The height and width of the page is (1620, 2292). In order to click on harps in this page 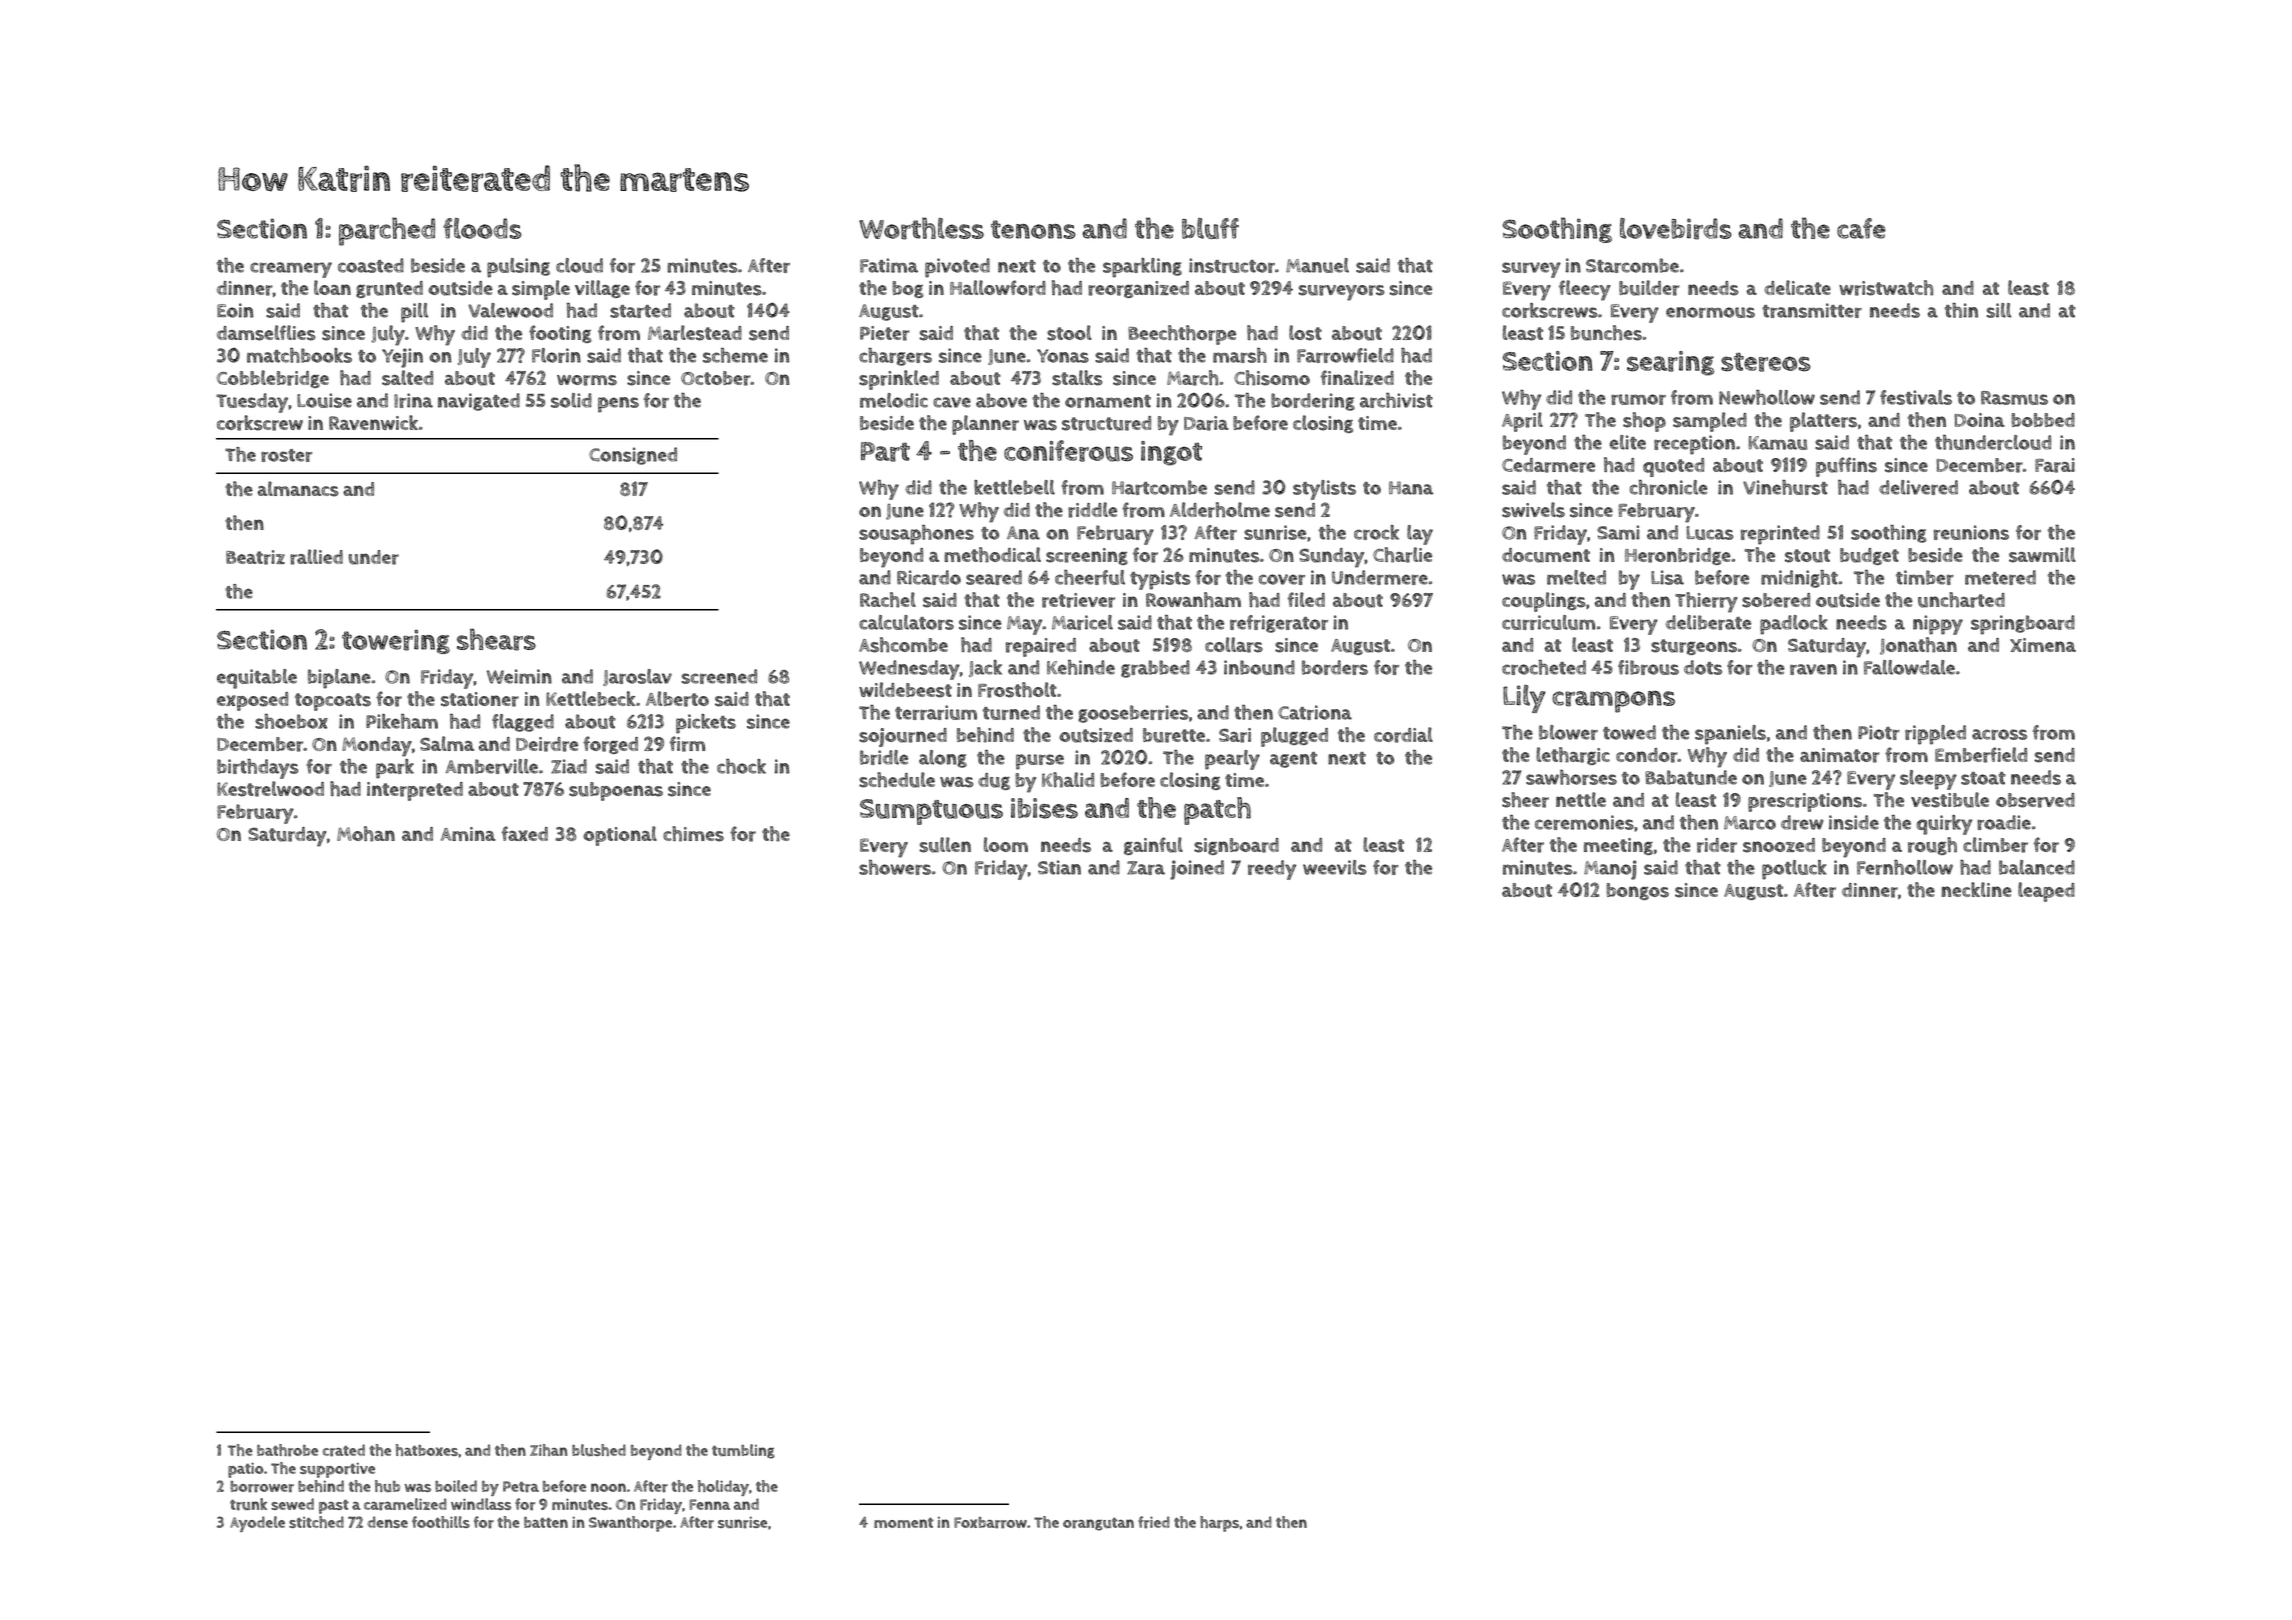, I will do `click(1219, 1524)`.
